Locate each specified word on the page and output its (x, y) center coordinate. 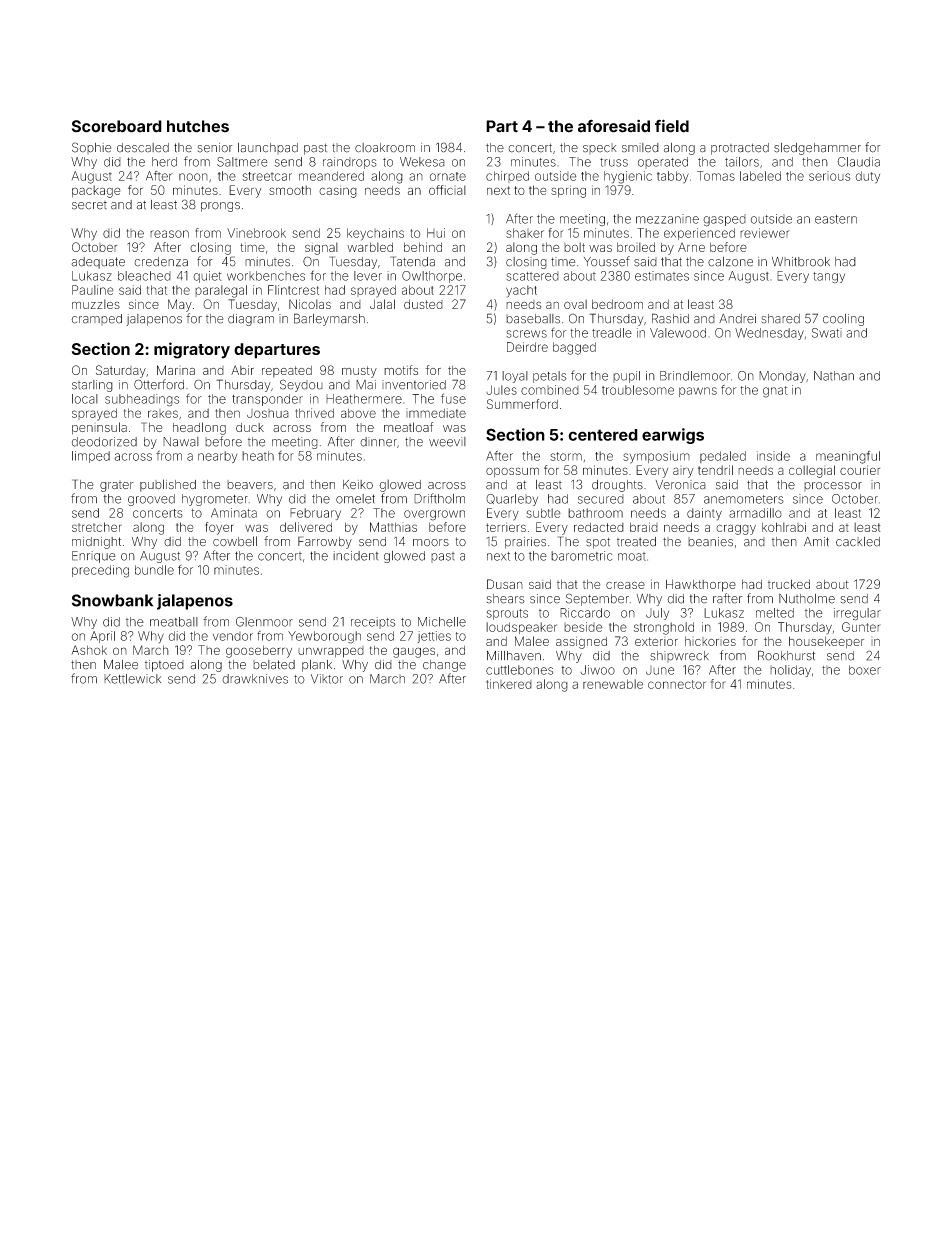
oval (575, 304)
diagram (251, 320)
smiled (640, 148)
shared (780, 319)
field (672, 126)
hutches (198, 126)
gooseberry (259, 651)
